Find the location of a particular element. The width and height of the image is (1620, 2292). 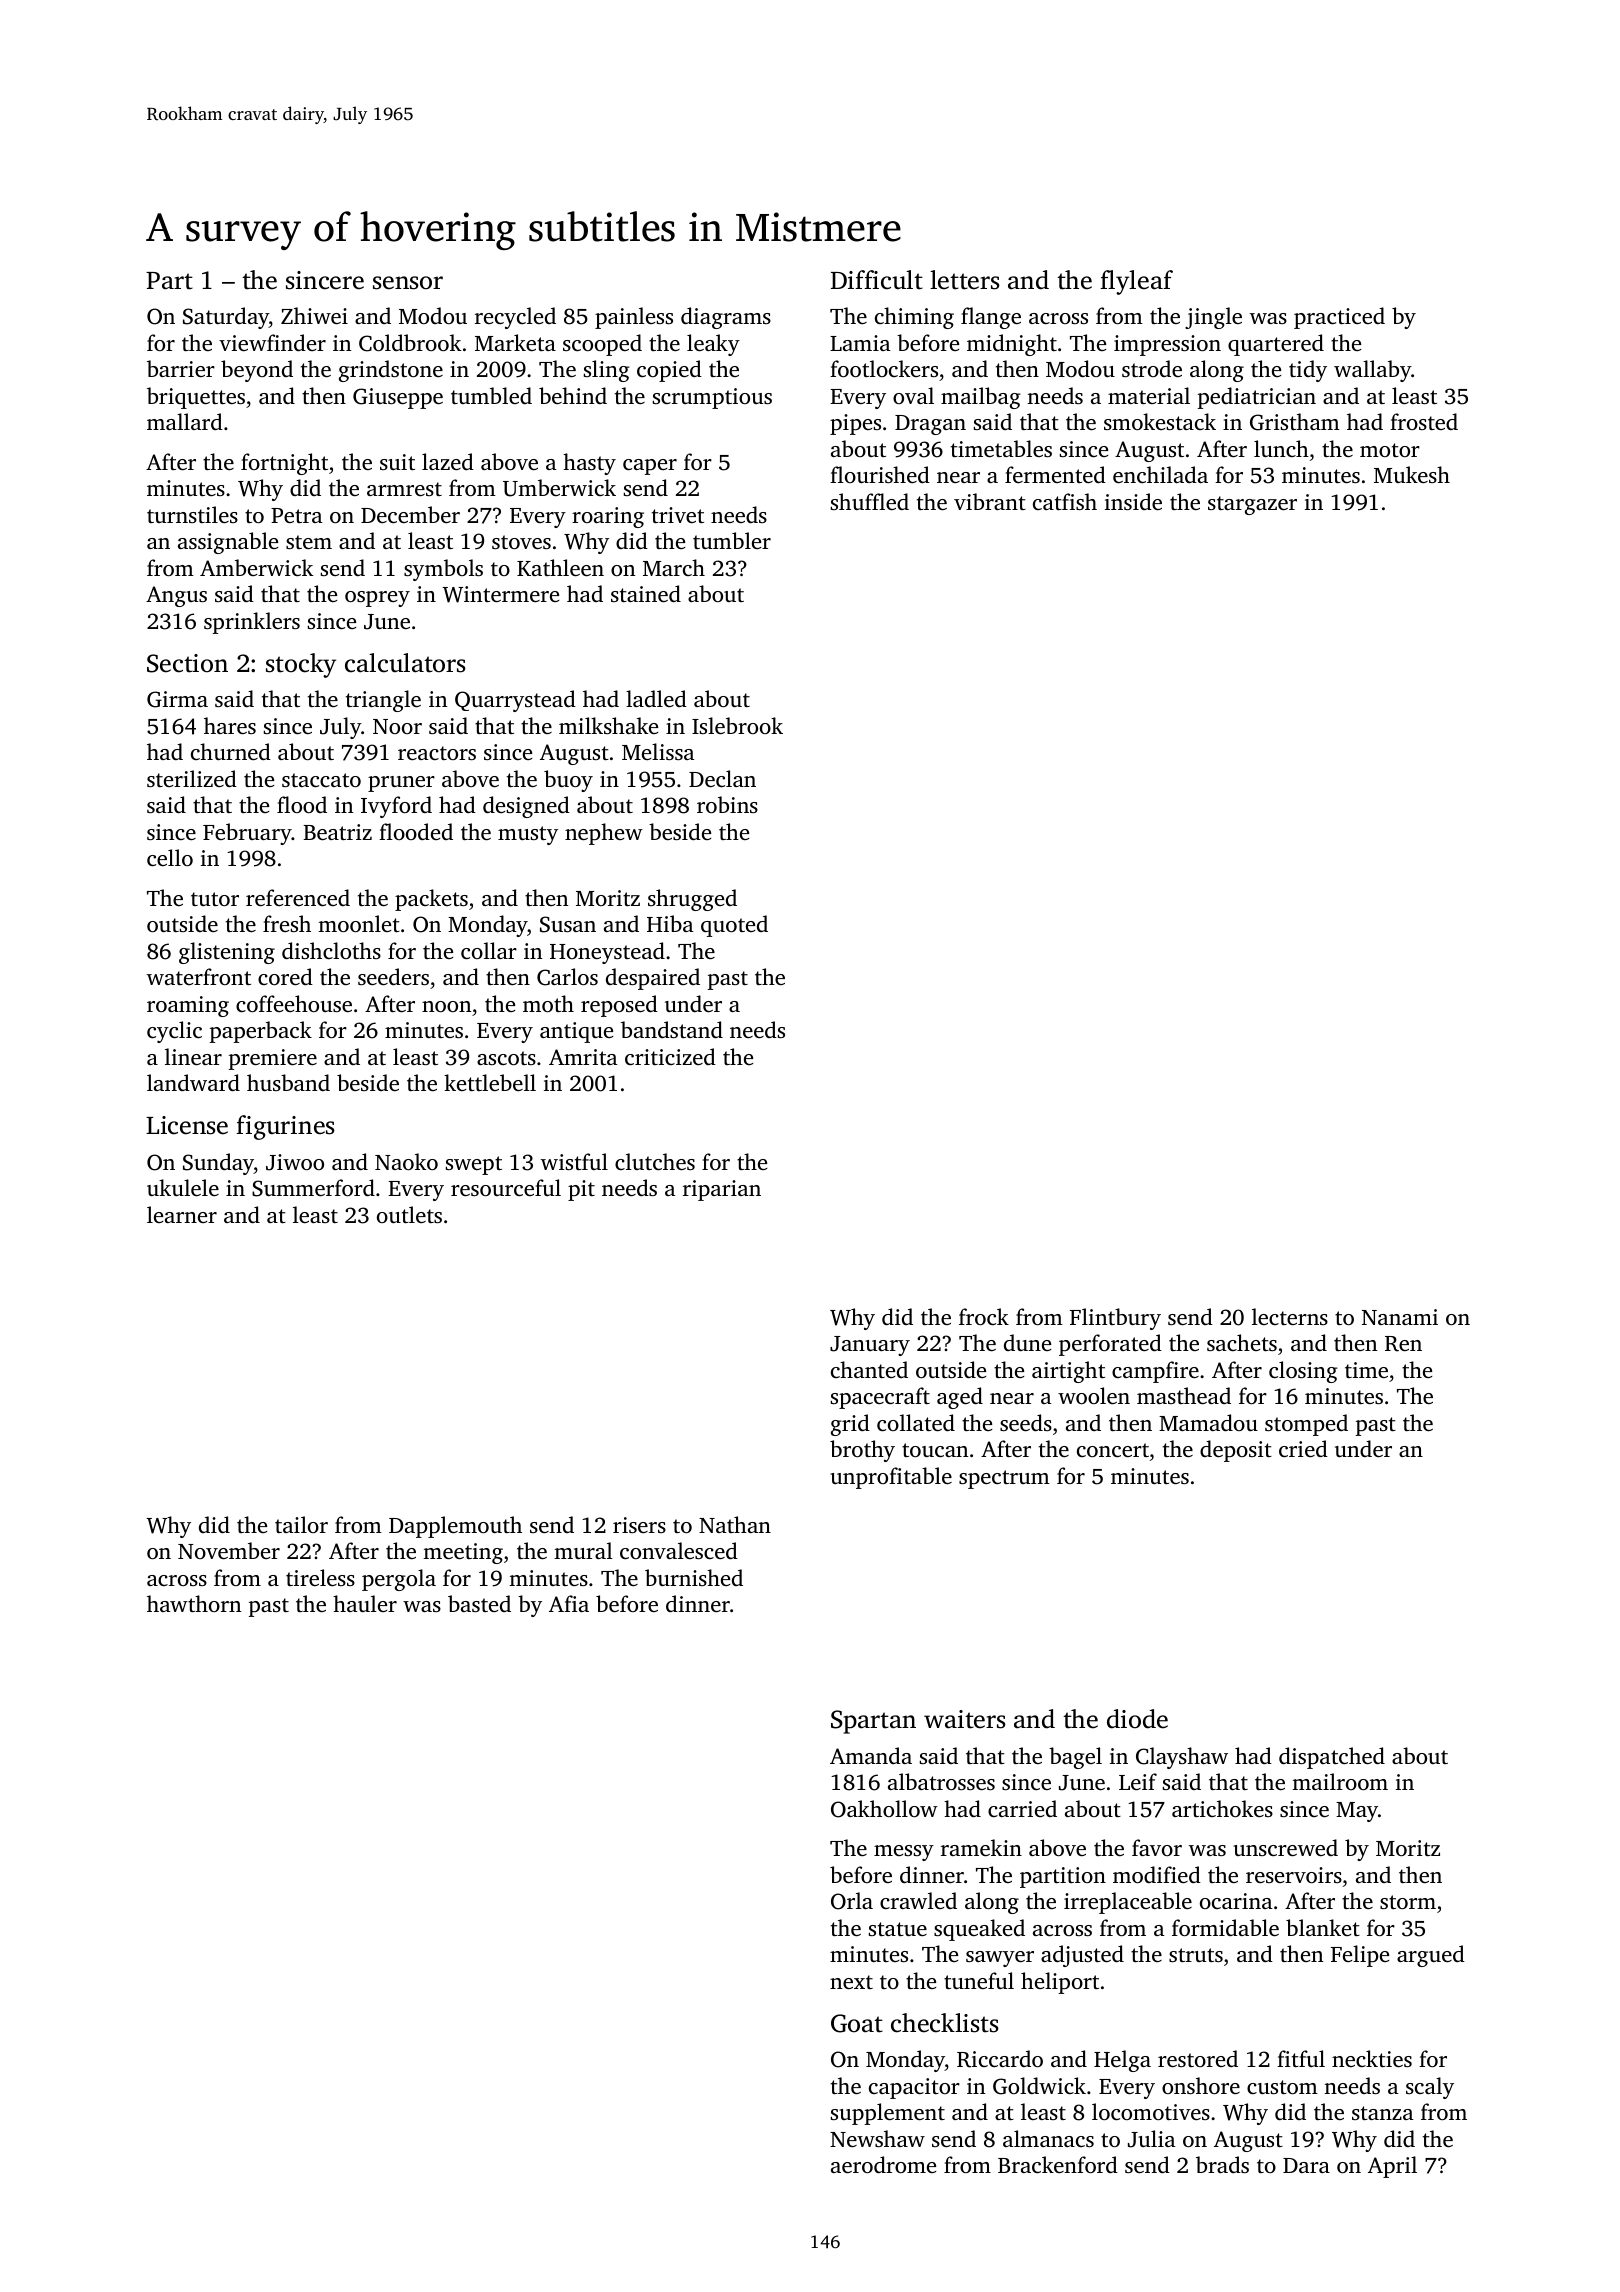

Difficult is located at coordinates (877, 280).
